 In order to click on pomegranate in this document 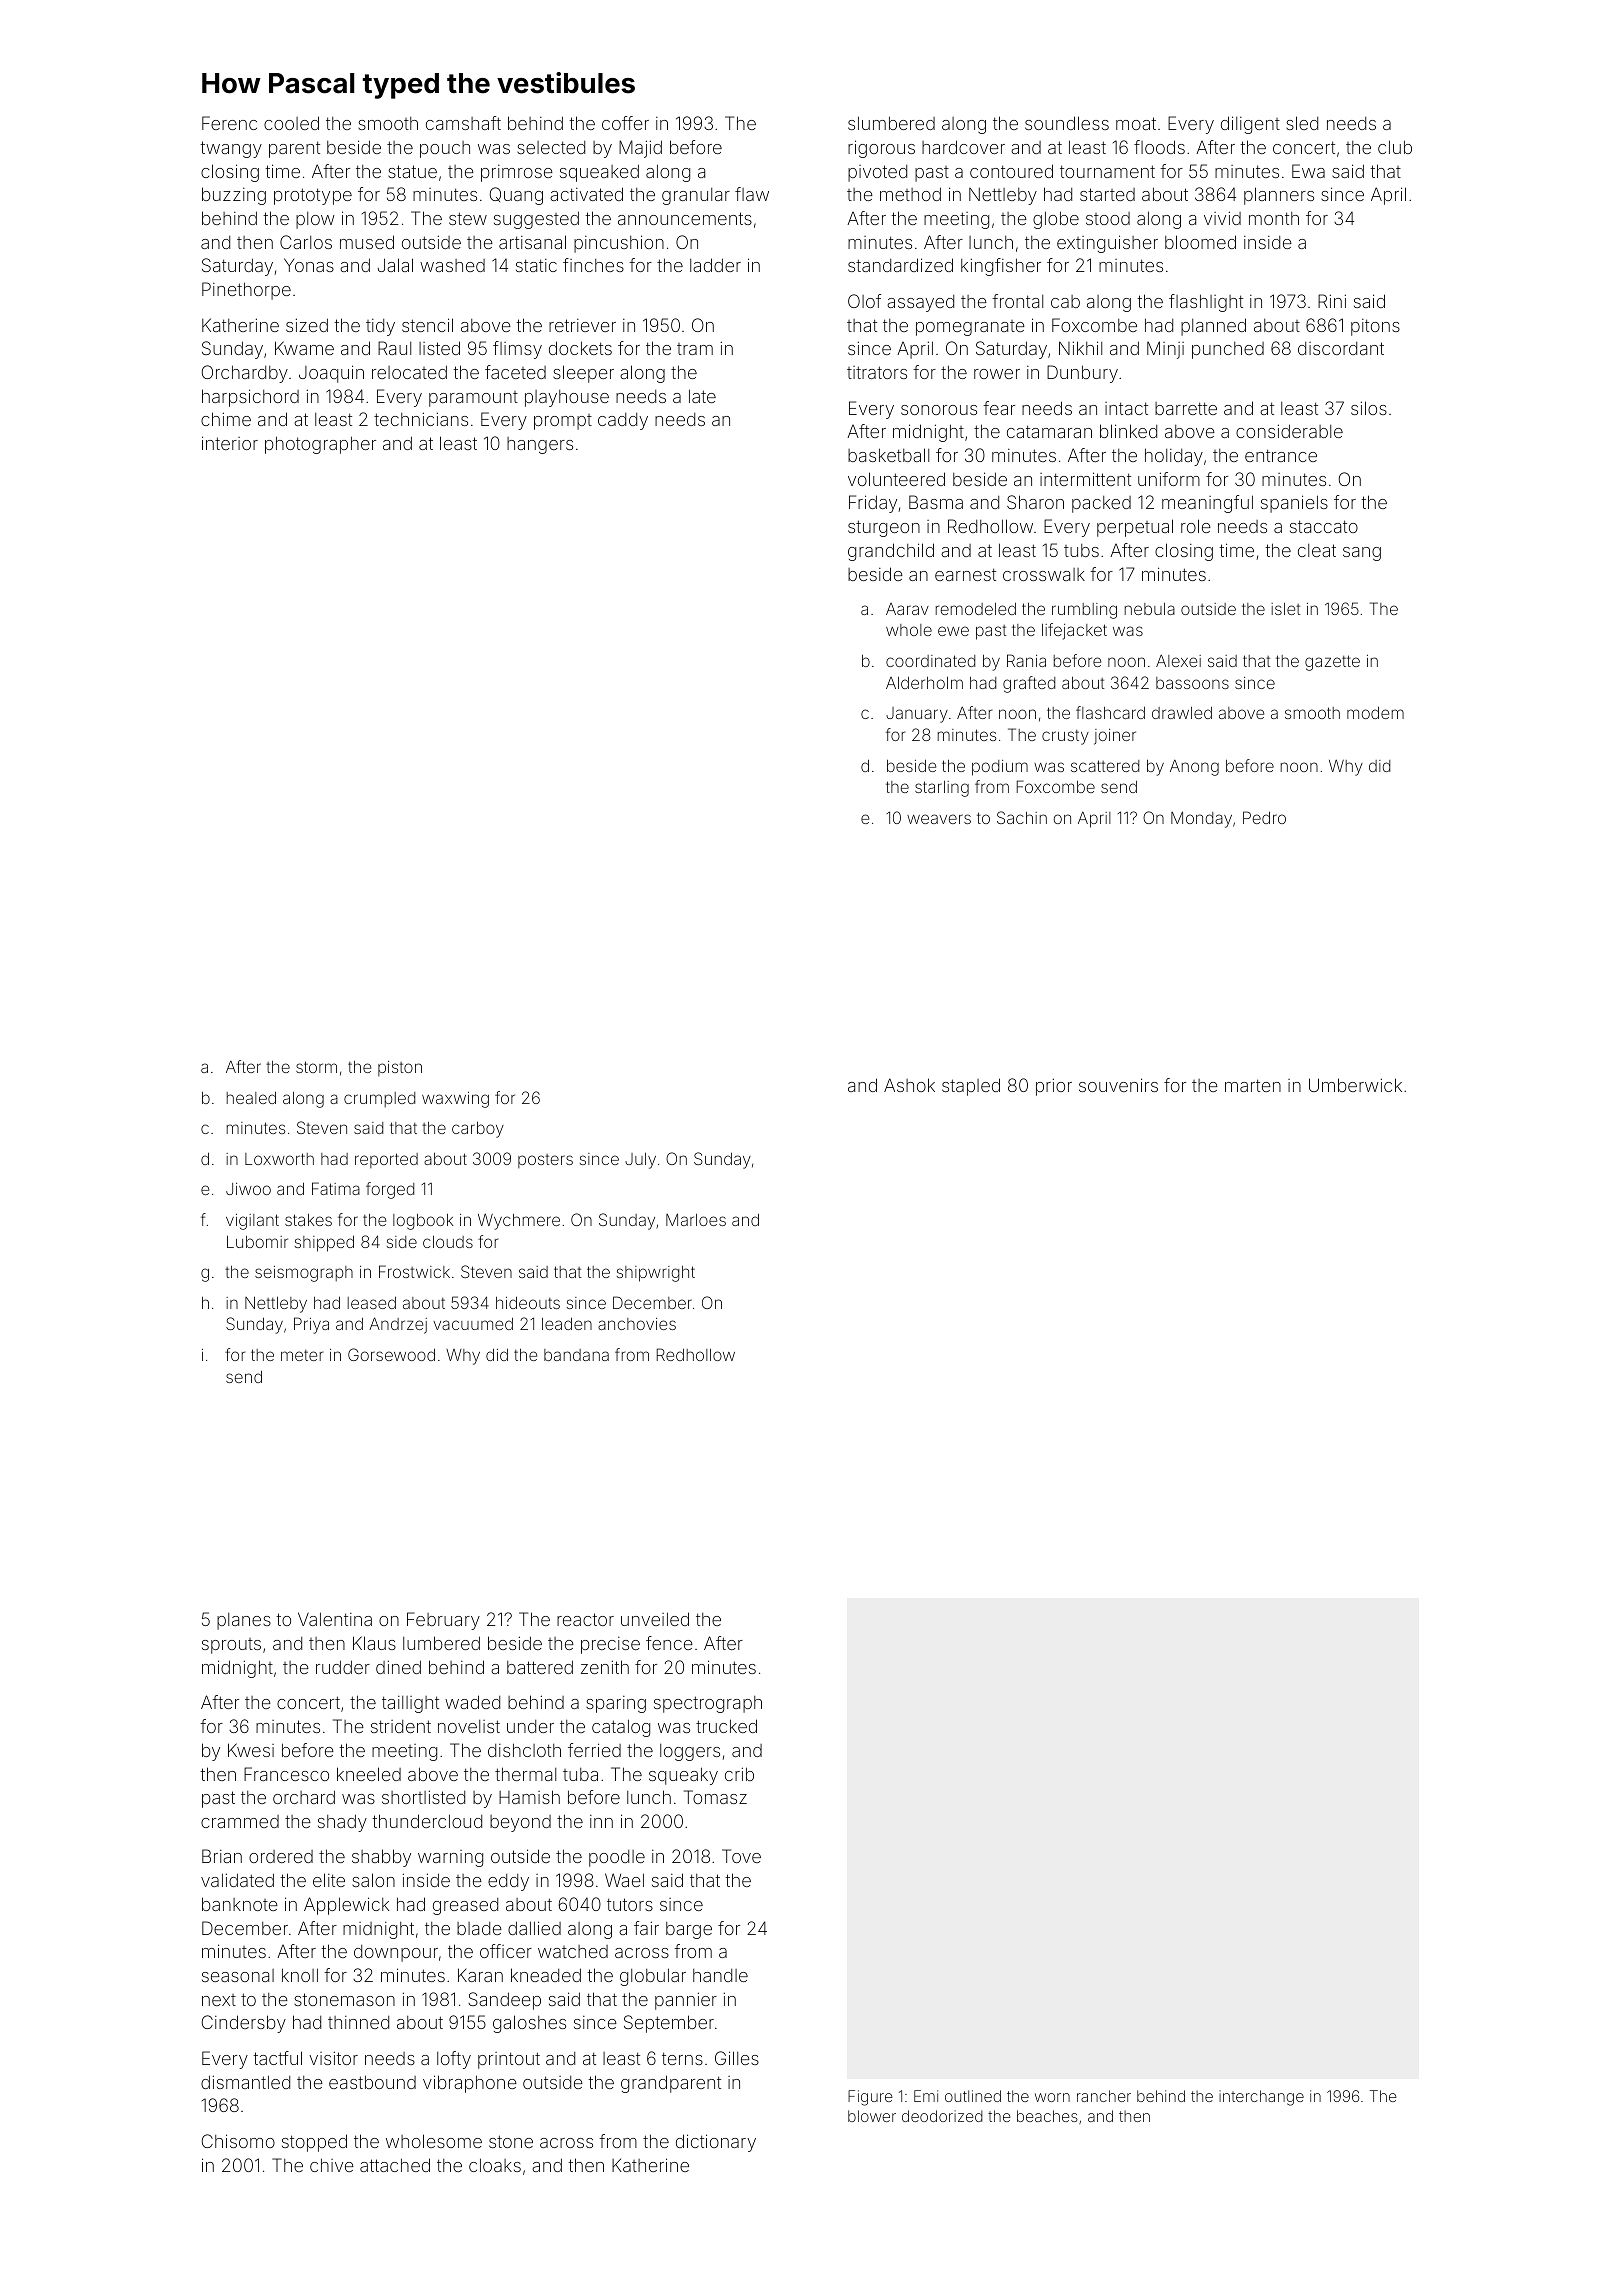, I will do `click(970, 328)`.
